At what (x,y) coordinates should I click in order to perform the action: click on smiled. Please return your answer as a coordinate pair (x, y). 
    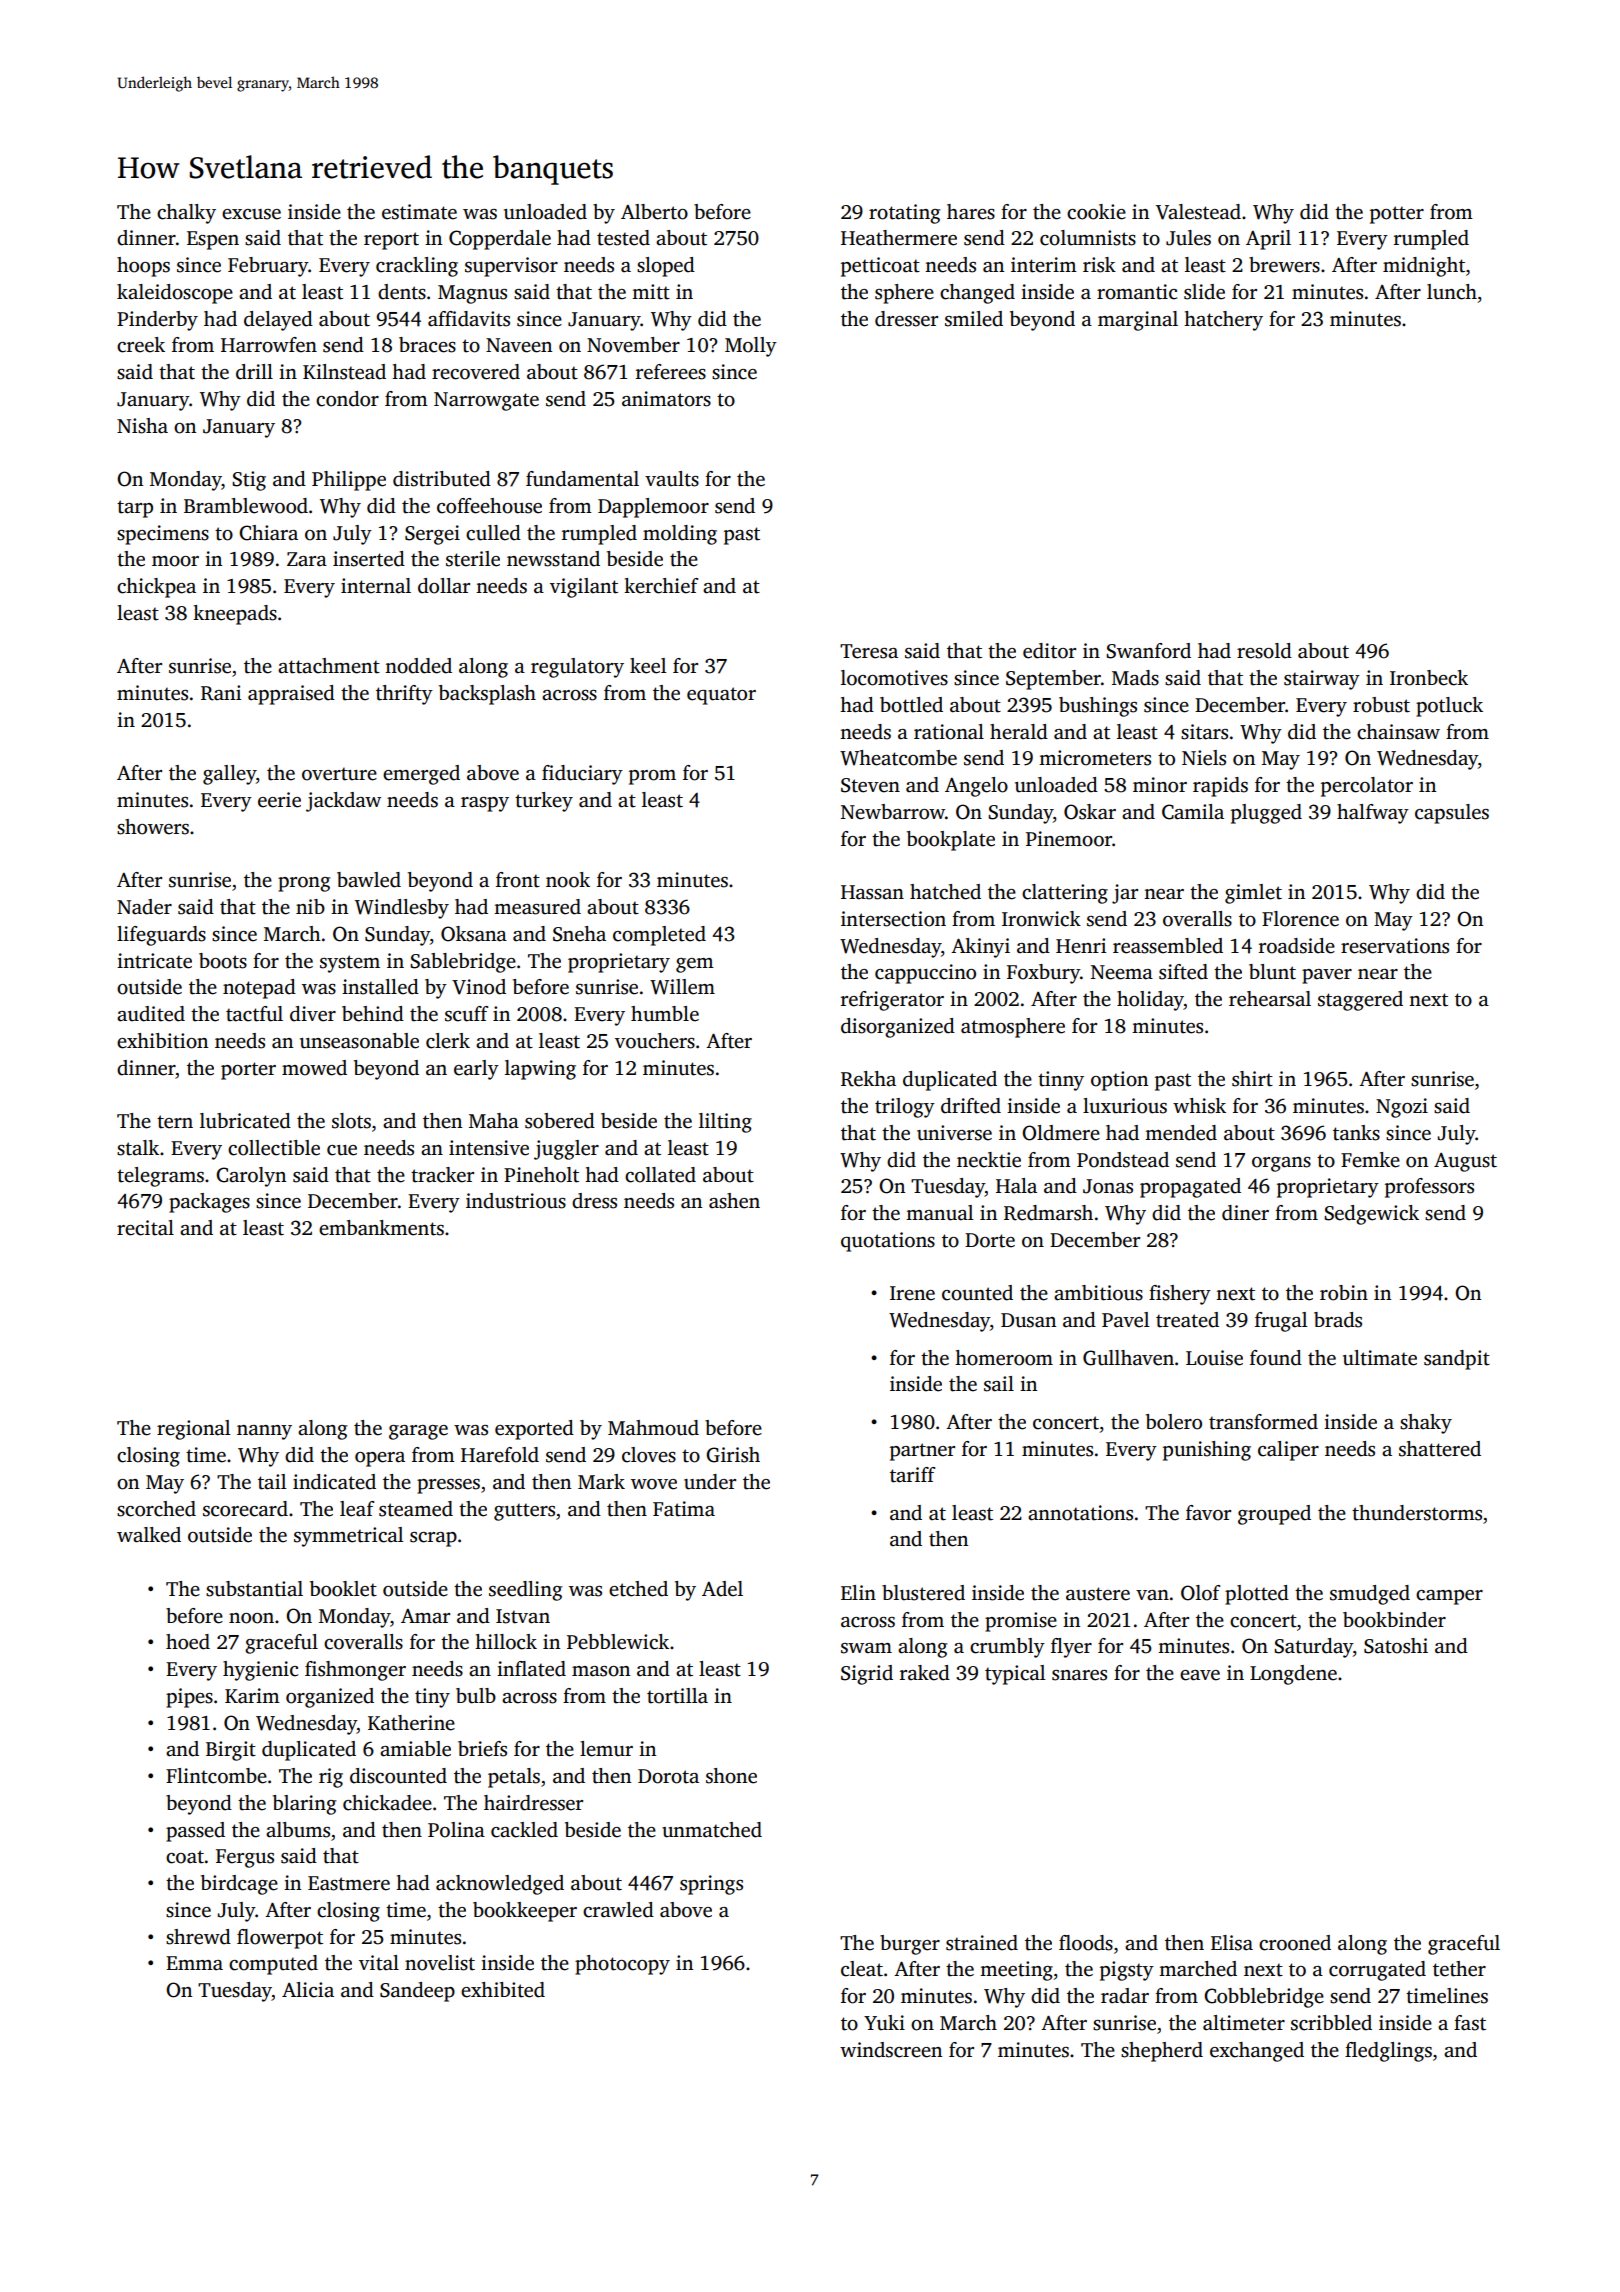
    Looking at the image, I should click on (974, 319).
